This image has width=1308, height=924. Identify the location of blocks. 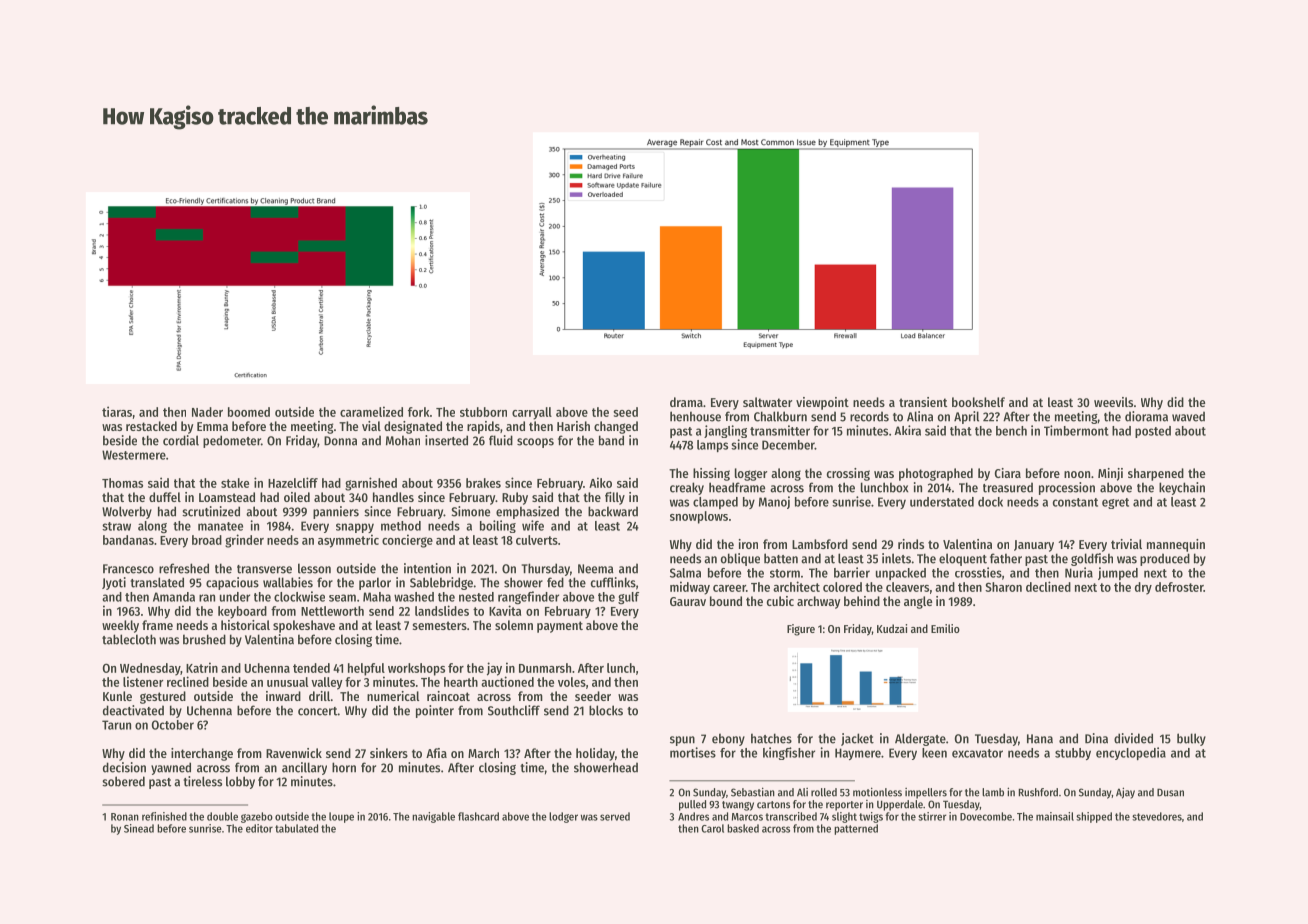
(606, 710).
